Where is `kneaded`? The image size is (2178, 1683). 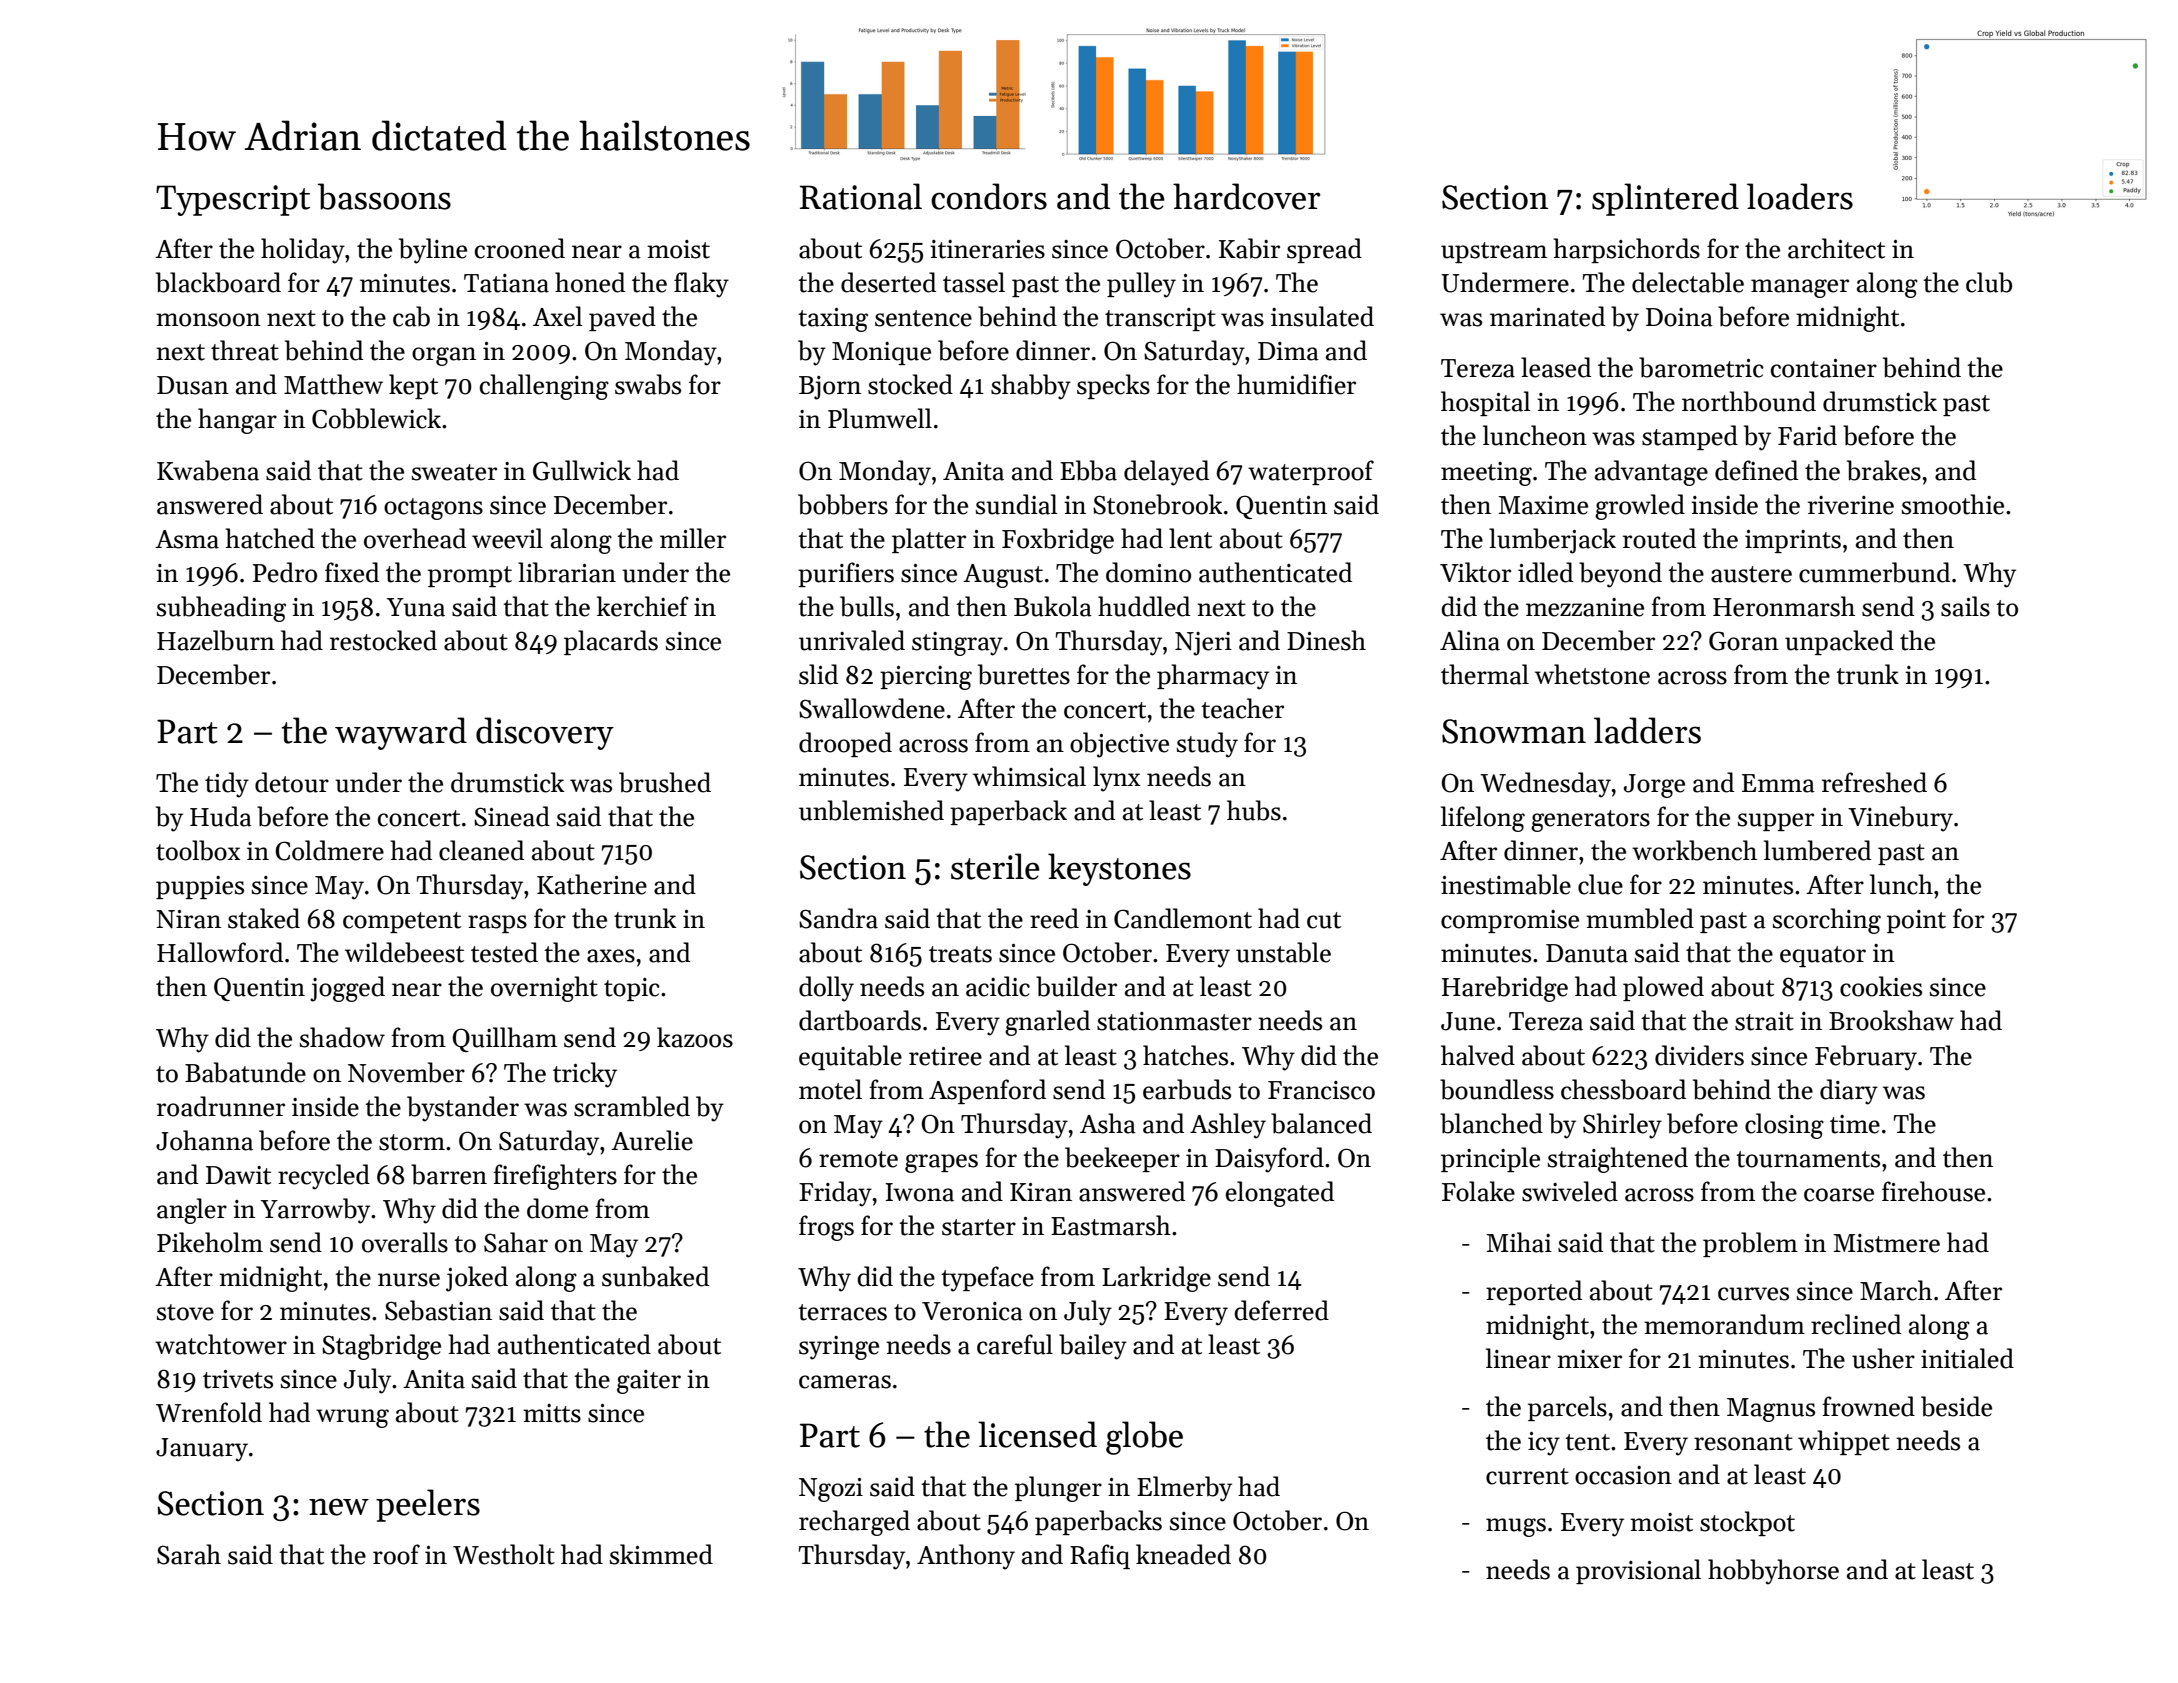 kneaded is located at coordinates (1183, 1554).
